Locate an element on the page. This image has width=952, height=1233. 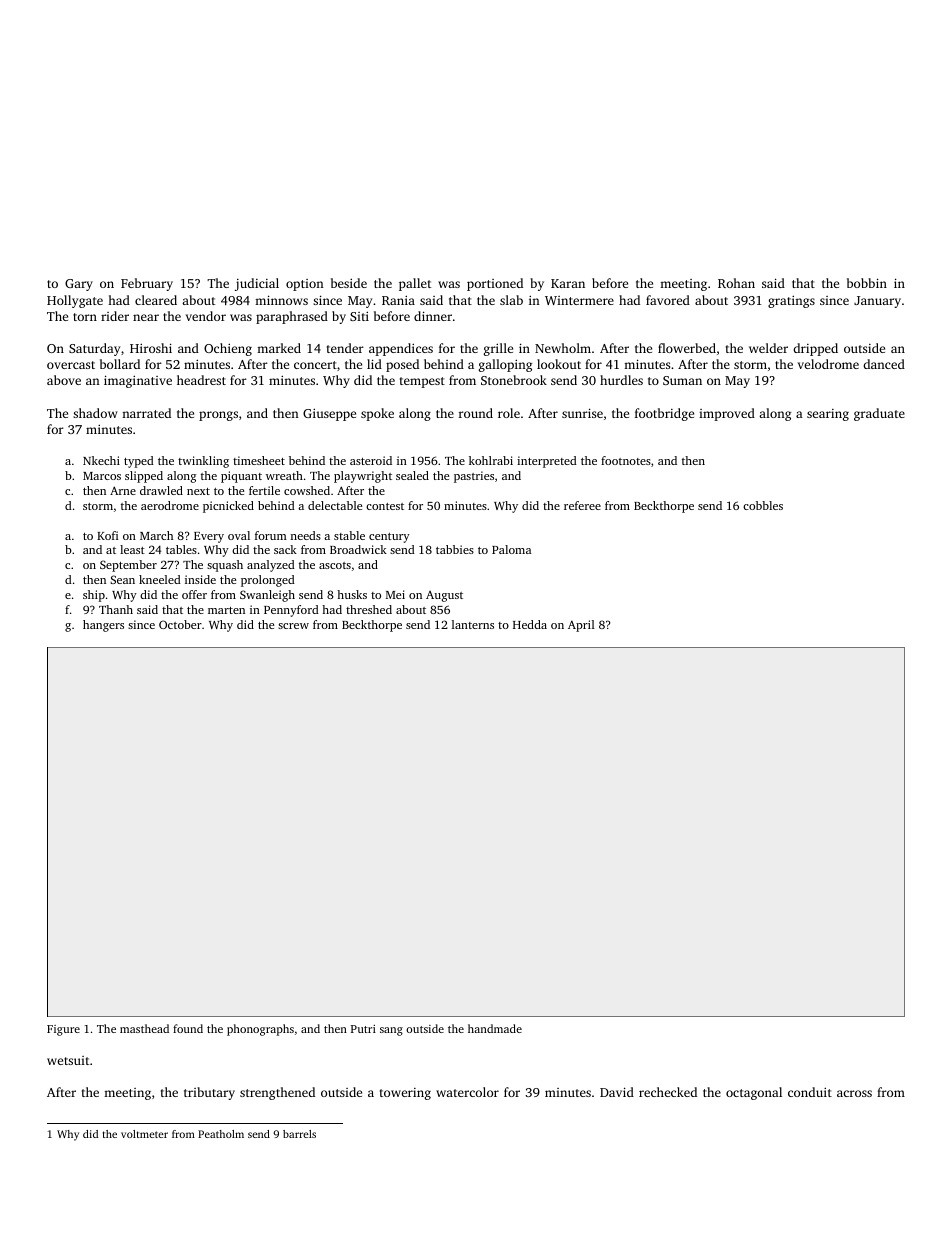
found is located at coordinates (188, 1028).
